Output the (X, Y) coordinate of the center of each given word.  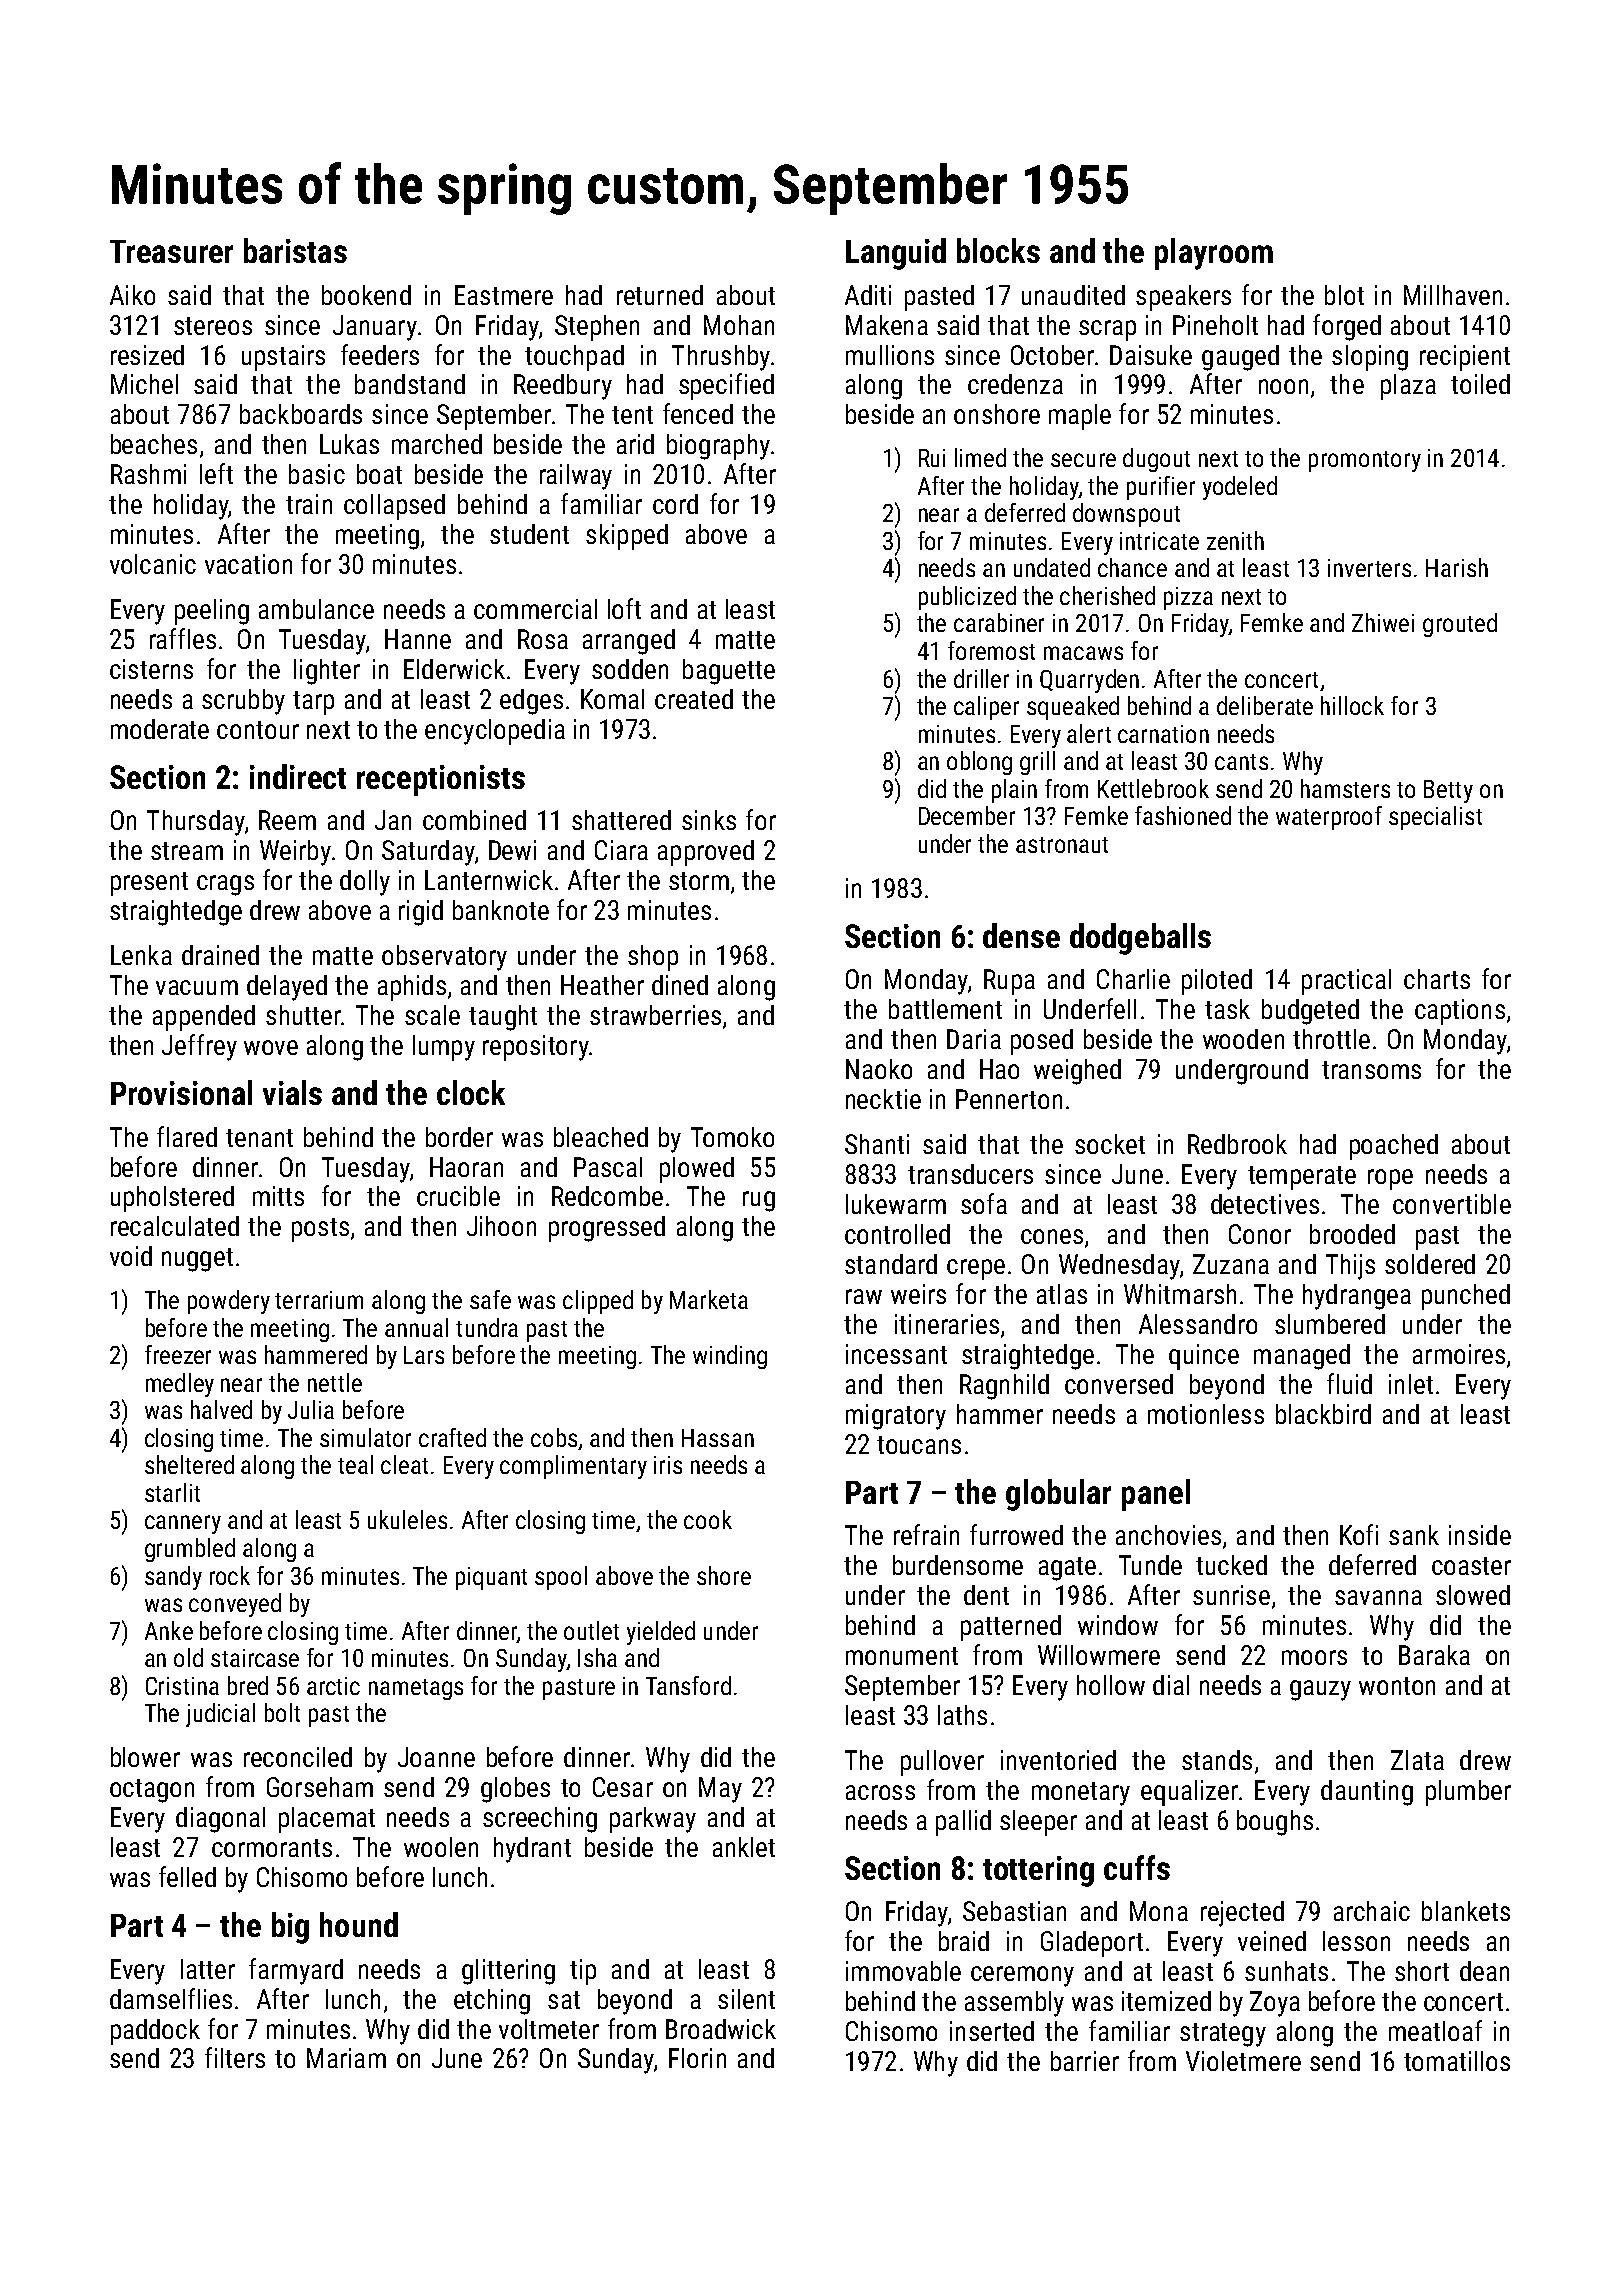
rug (759, 1201)
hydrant (532, 1850)
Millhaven (1453, 295)
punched (1466, 1297)
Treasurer (171, 251)
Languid (896, 254)
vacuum (197, 987)
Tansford (688, 1685)
